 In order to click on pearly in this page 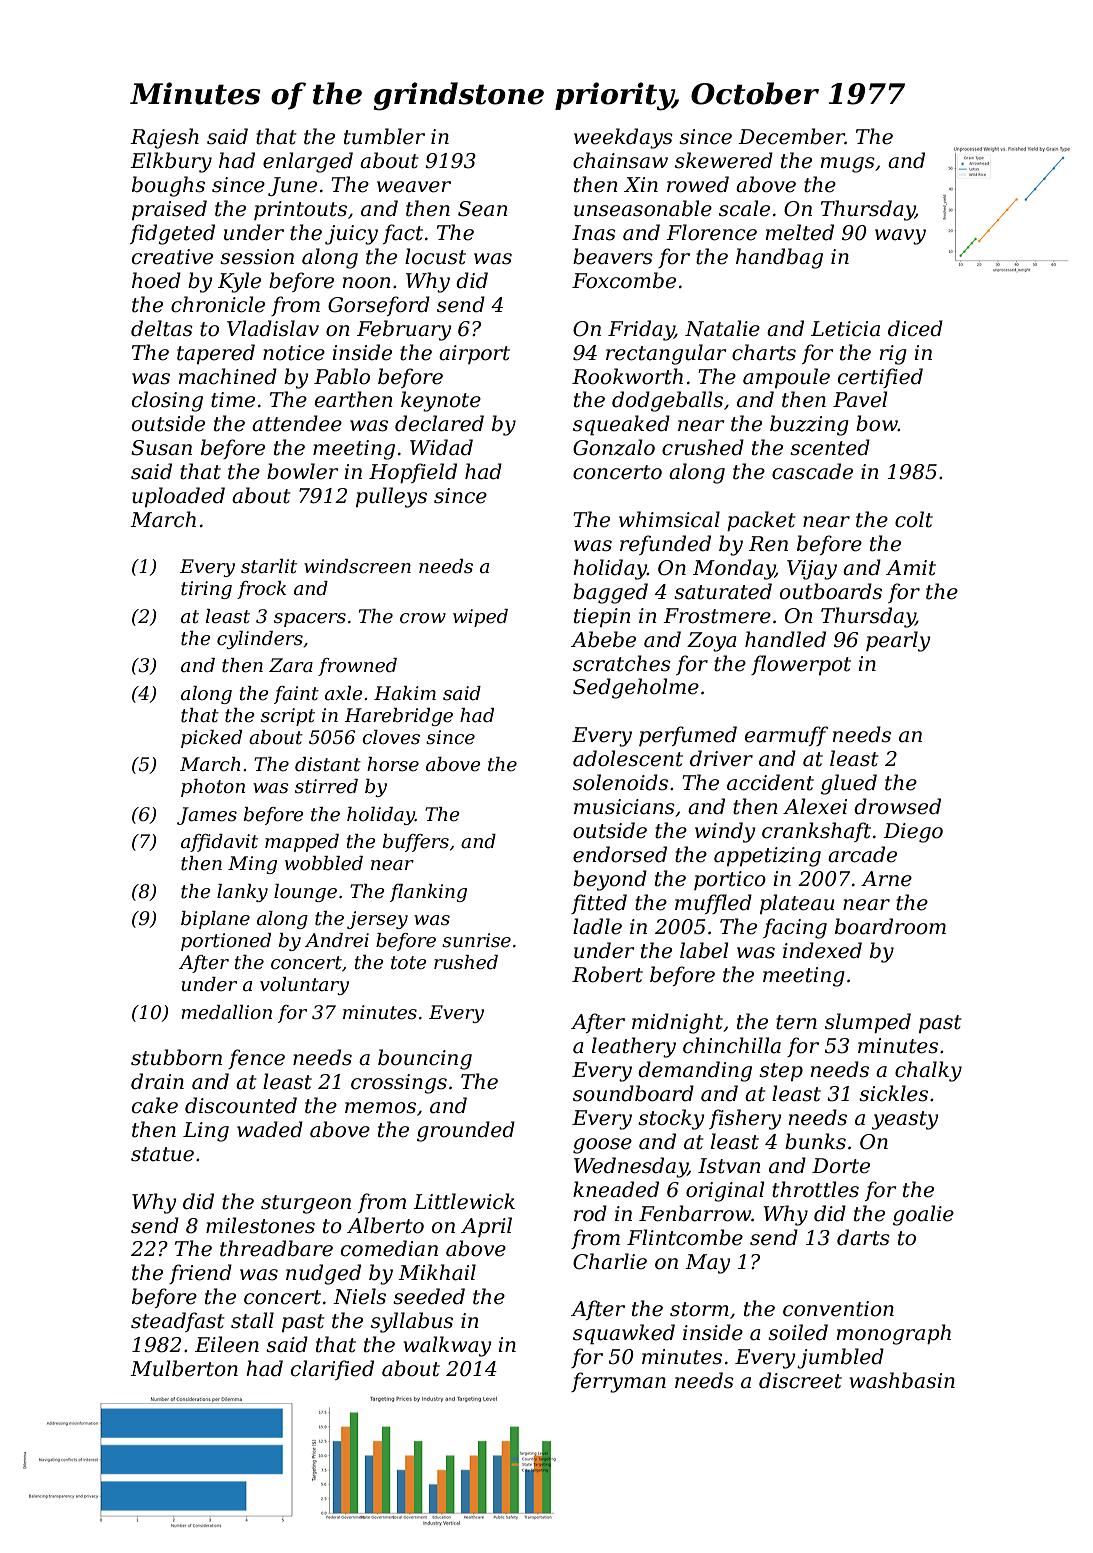, I will do `click(898, 641)`.
